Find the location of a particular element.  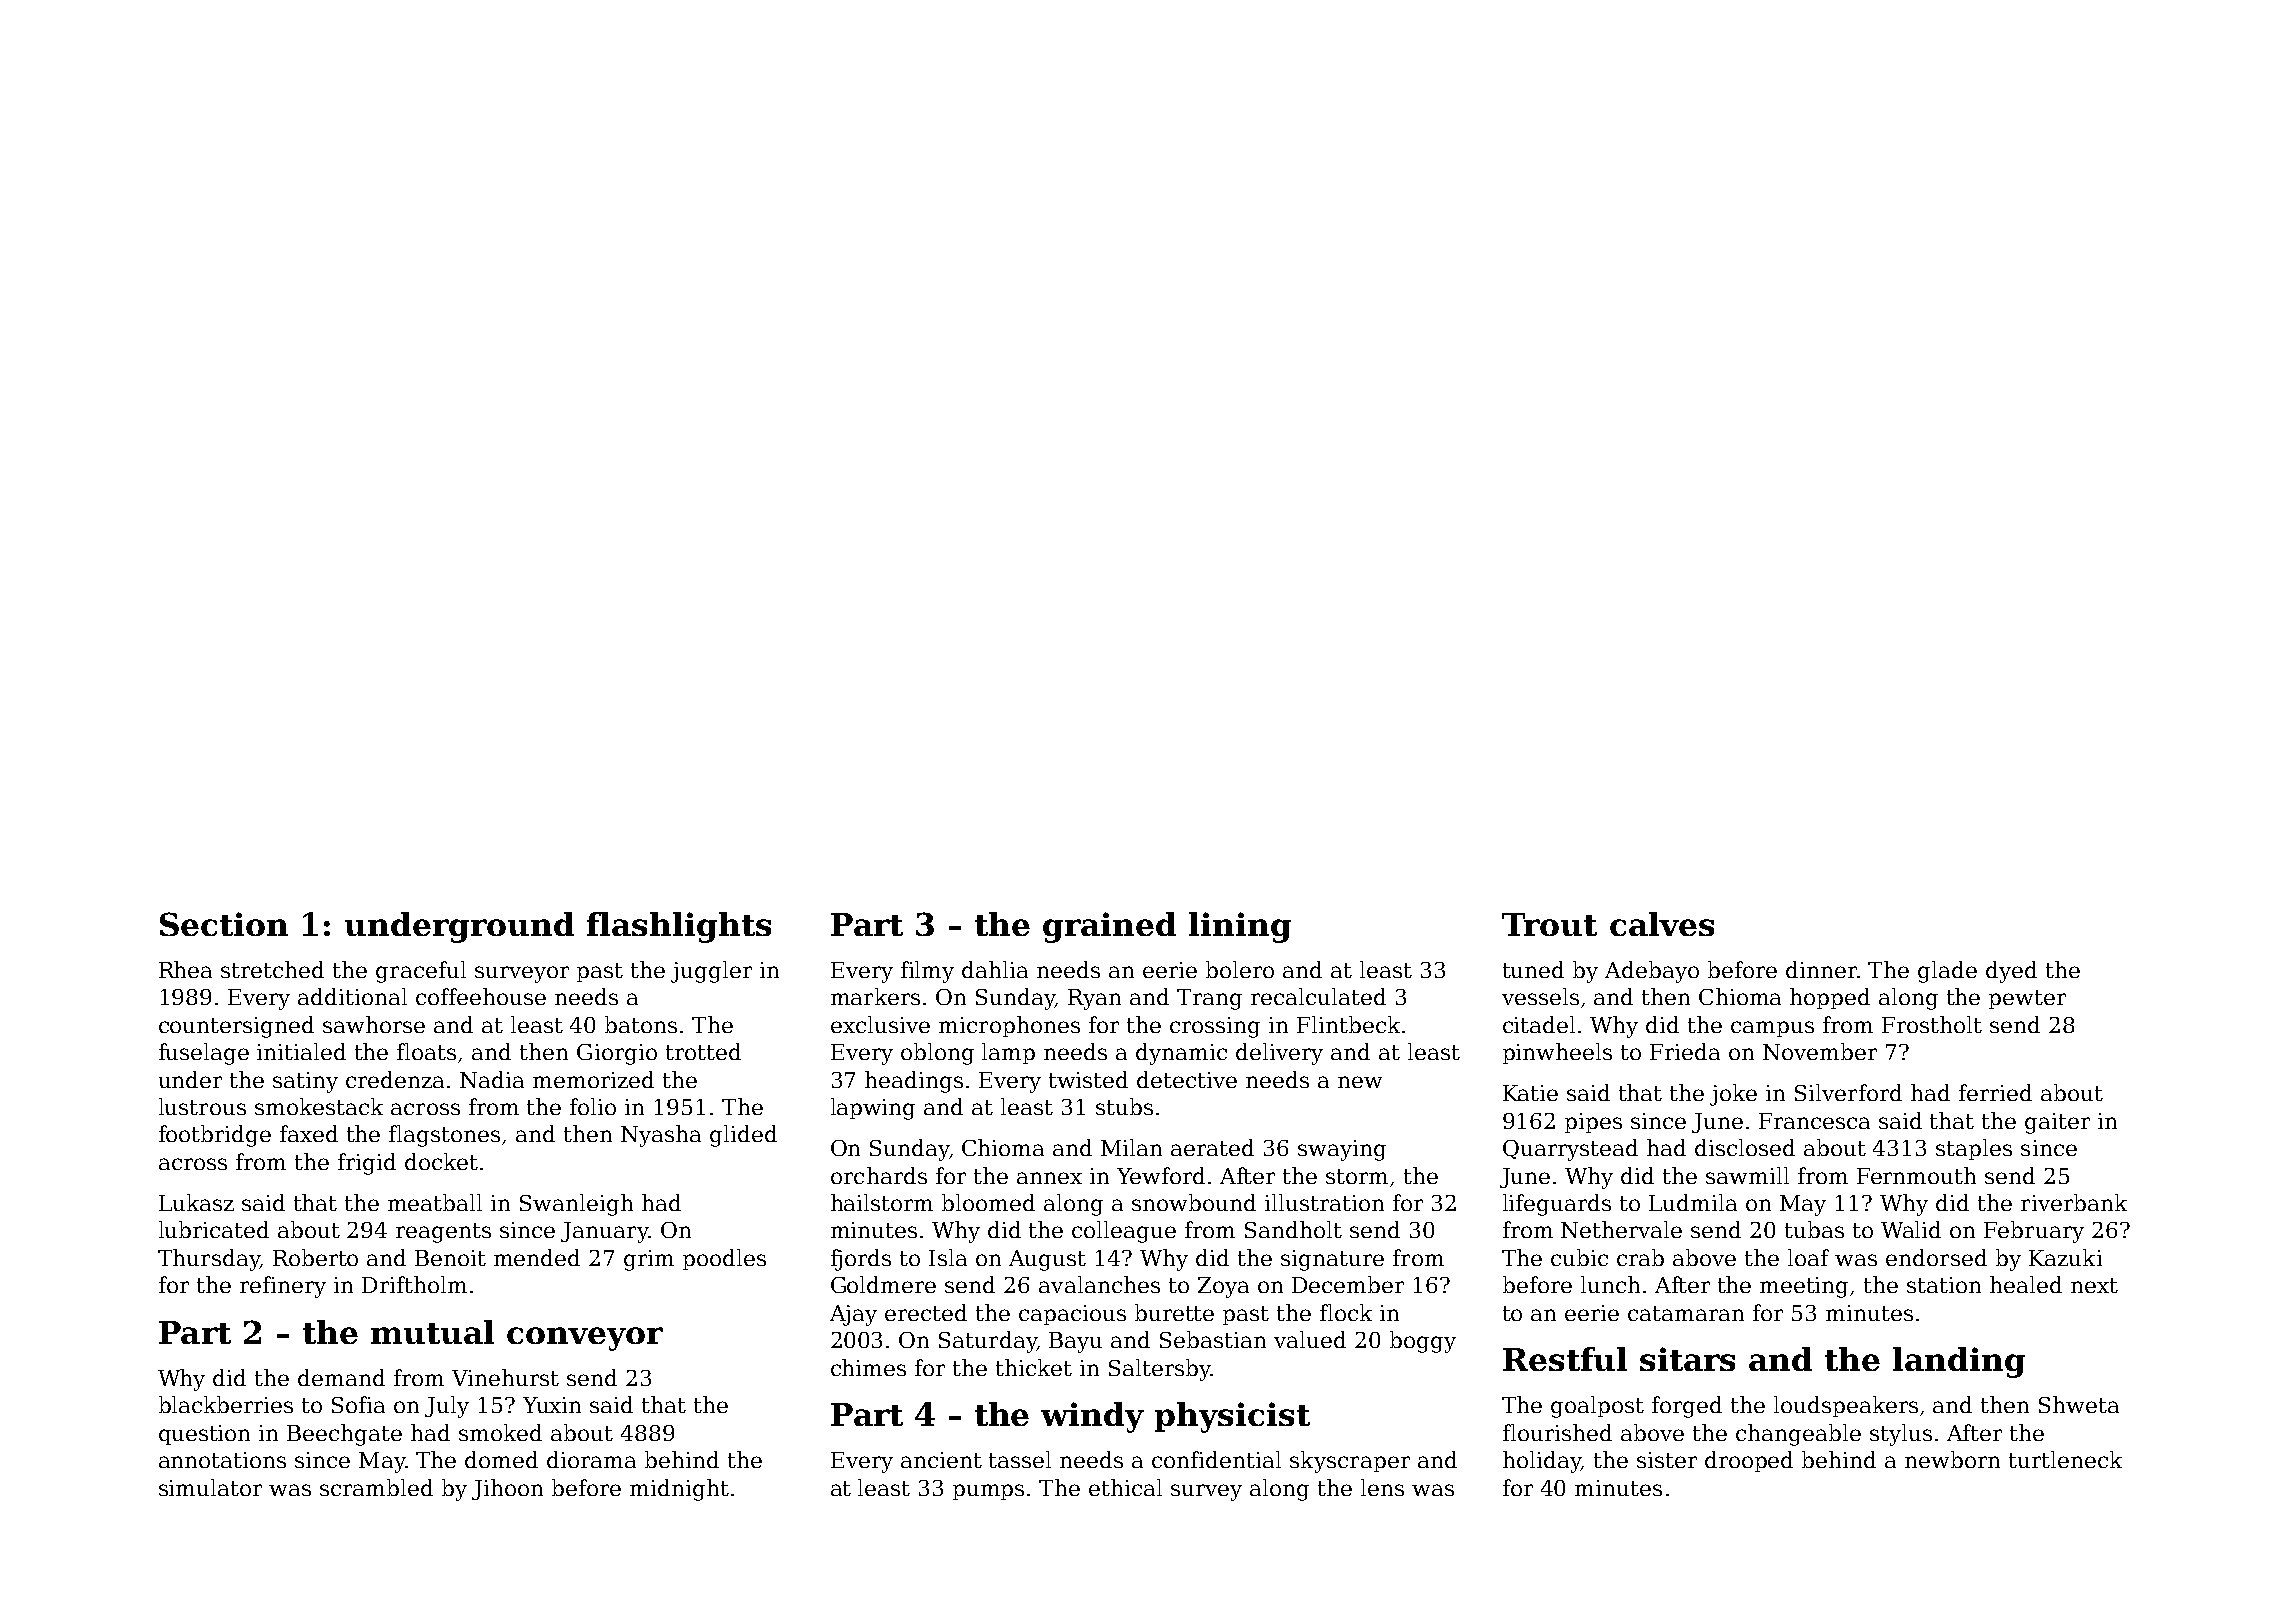

Thursday is located at coordinates (209, 1260).
